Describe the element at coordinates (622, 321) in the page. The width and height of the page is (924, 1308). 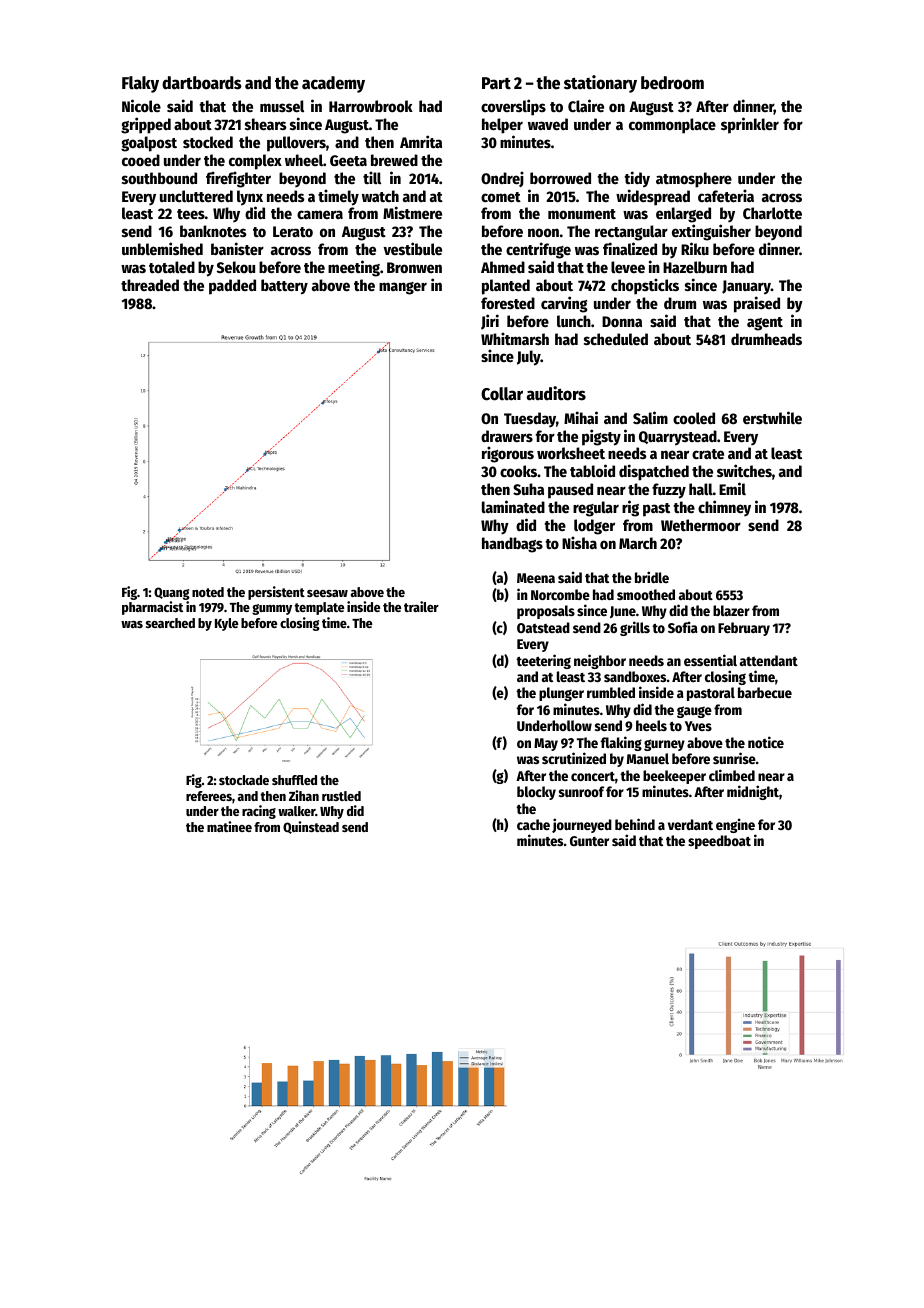
I see `Donna` at that location.
